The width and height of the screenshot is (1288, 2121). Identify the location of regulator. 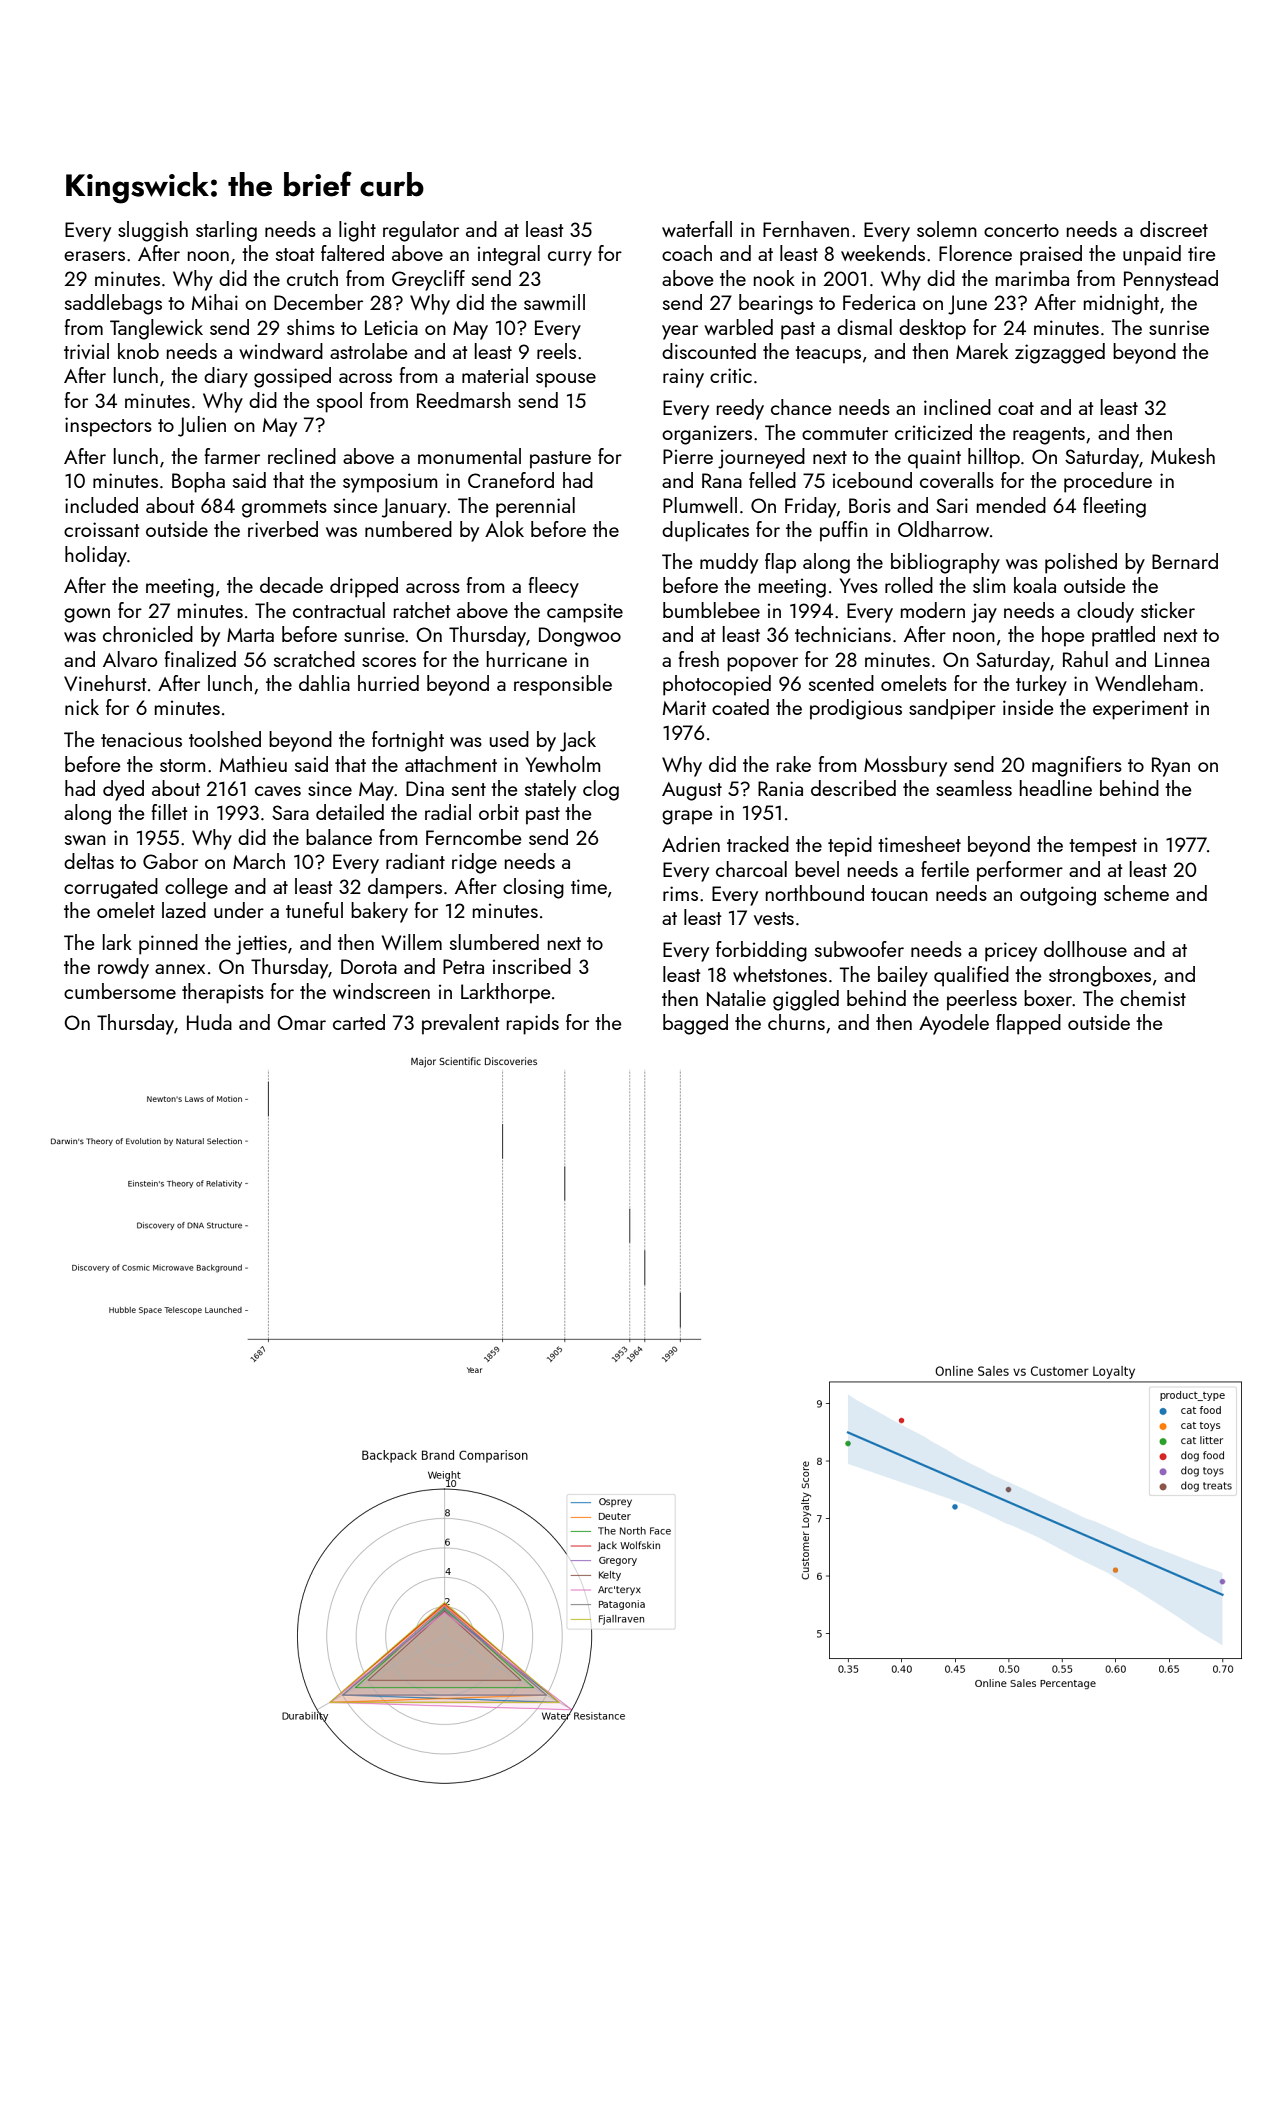
(421, 231).
